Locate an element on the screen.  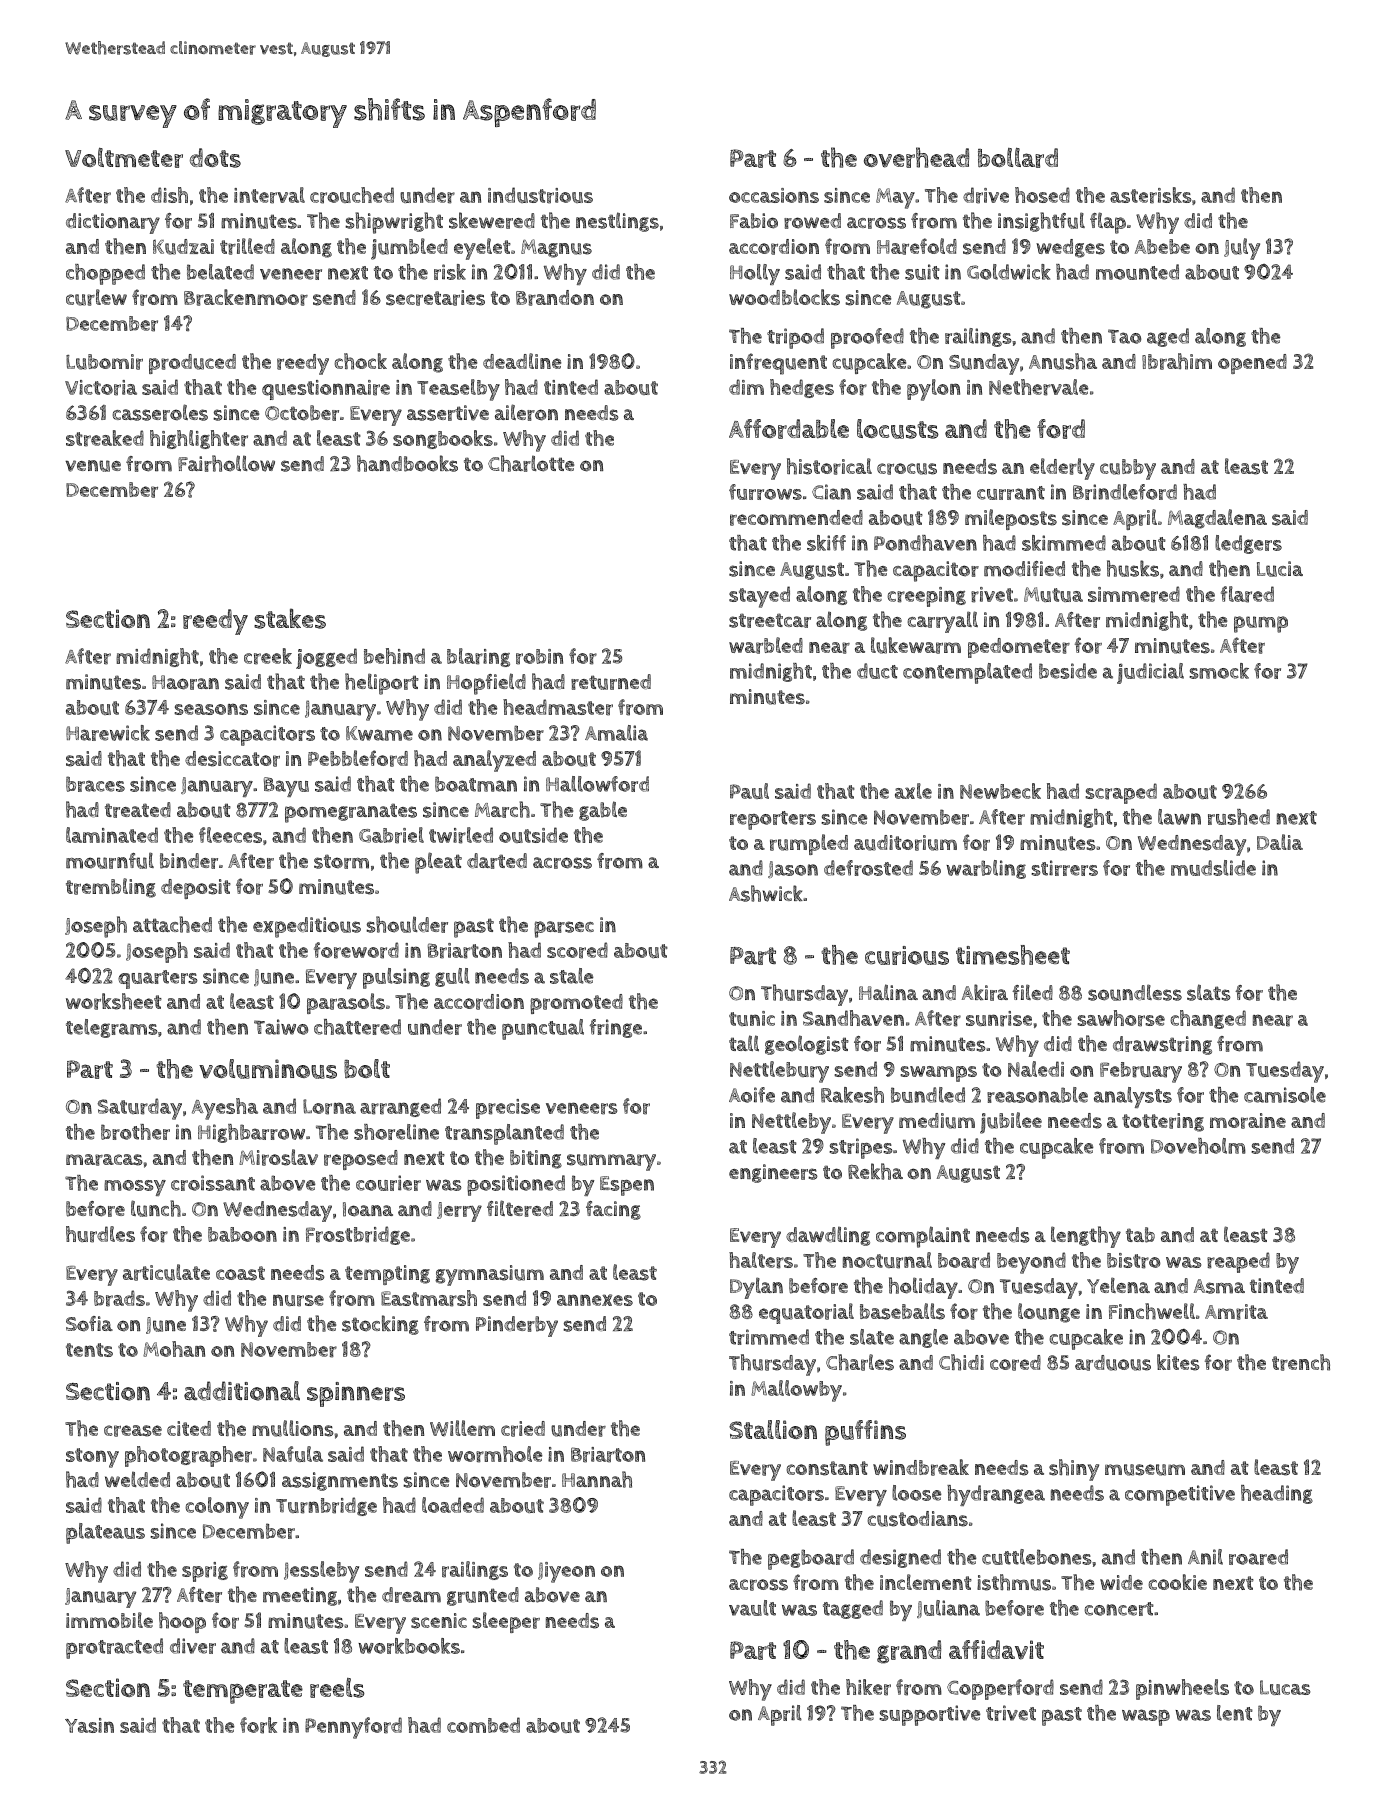
parsec is located at coordinates (564, 929).
